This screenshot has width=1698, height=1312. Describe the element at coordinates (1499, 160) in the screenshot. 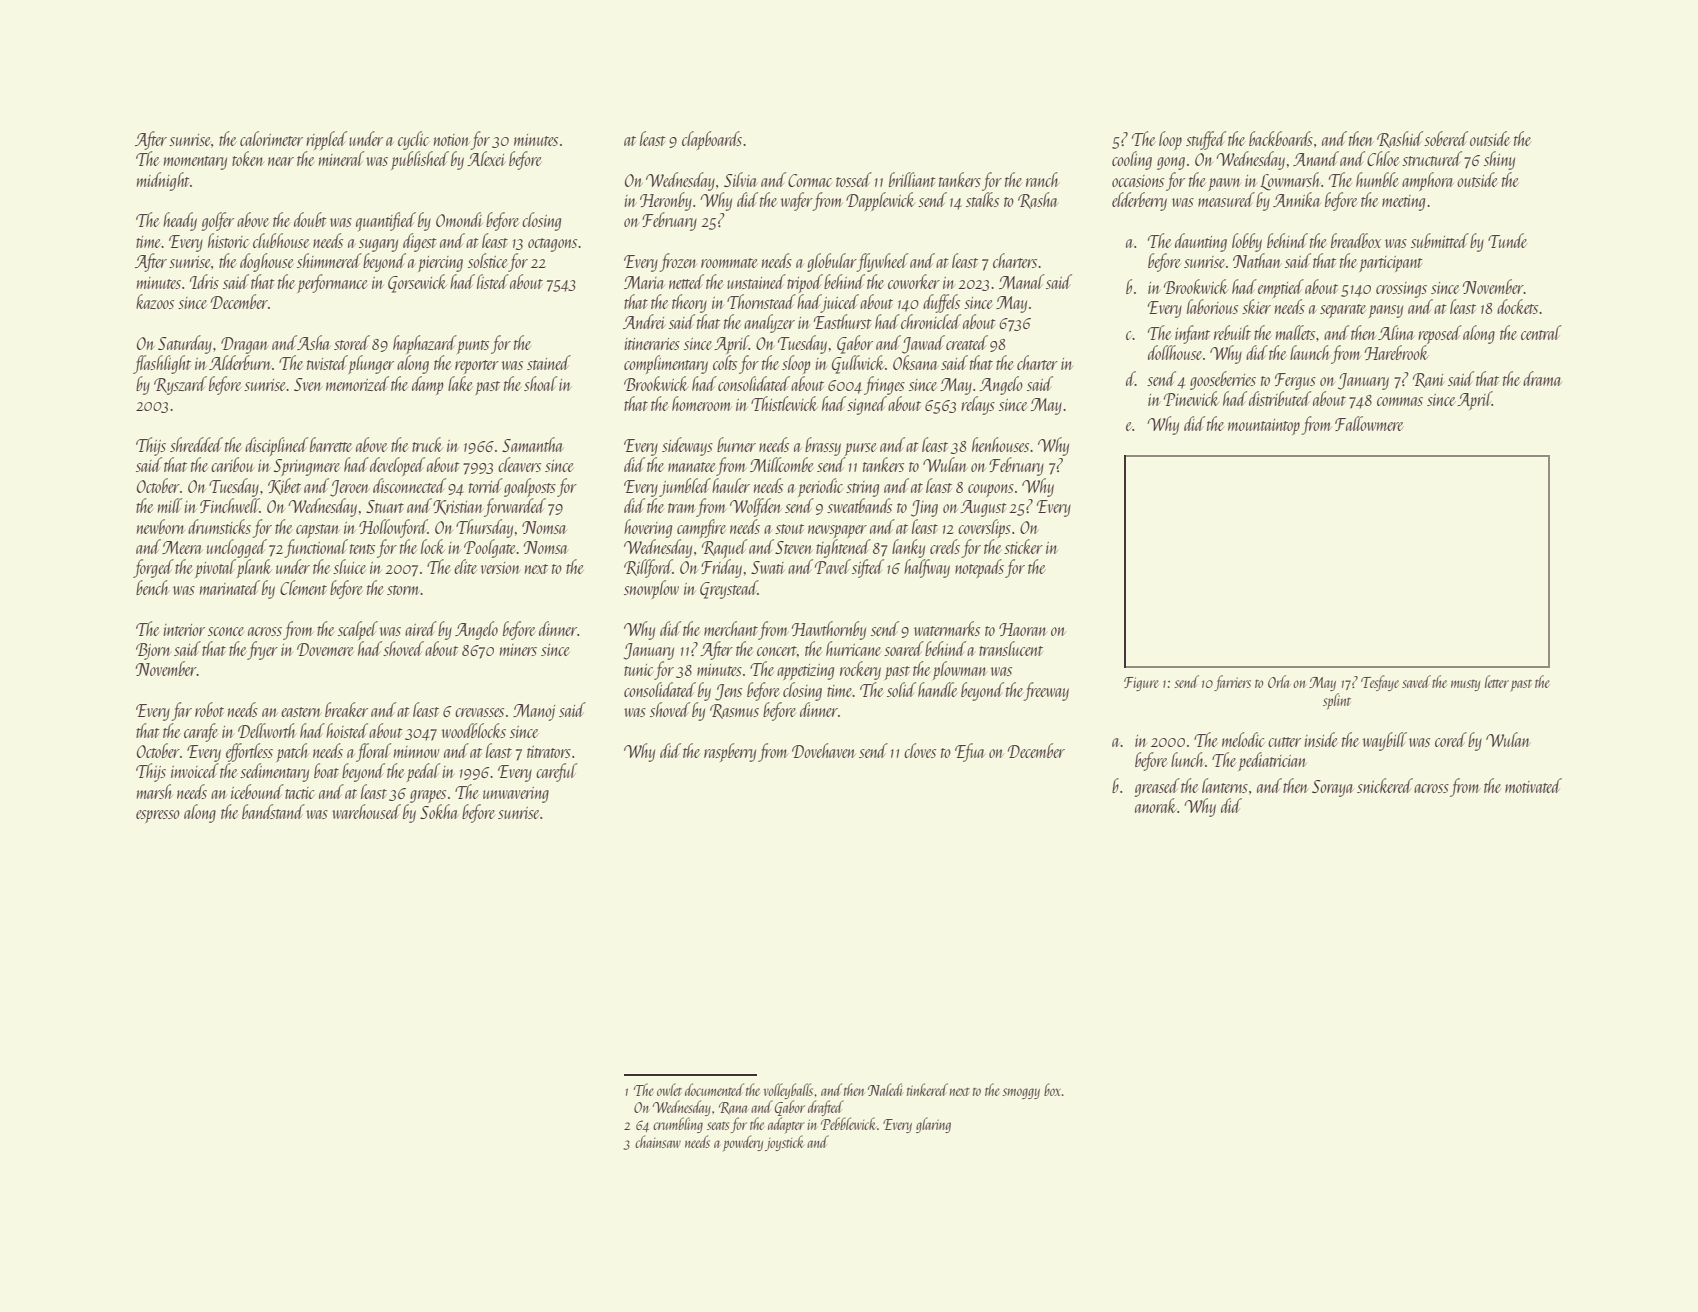

I see `shiny` at that location.
